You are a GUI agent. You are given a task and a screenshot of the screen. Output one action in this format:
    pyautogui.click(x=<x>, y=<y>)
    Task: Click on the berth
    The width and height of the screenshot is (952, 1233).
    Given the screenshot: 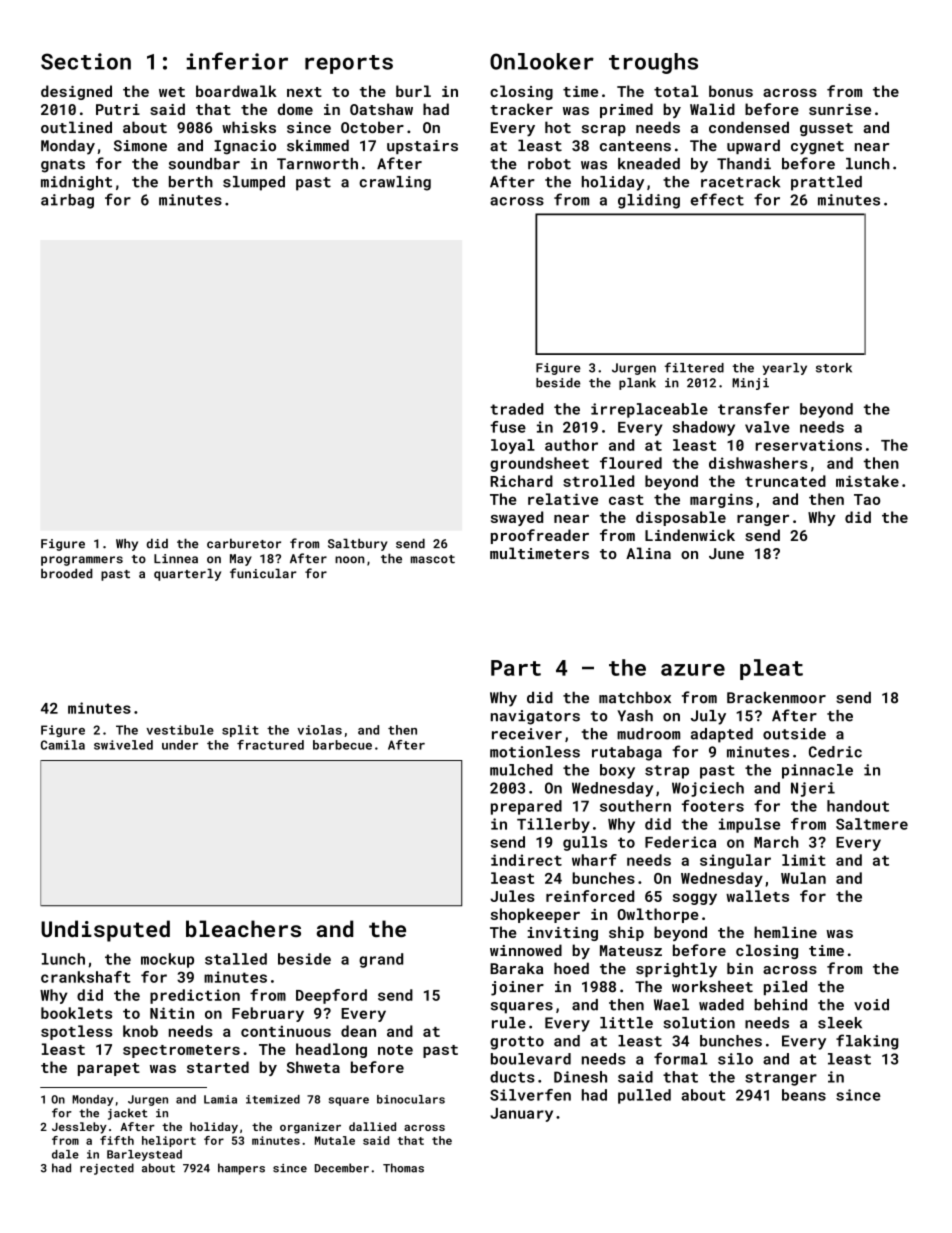 What is the action you would take?
    pyautogui.click(x=191, y=182)
